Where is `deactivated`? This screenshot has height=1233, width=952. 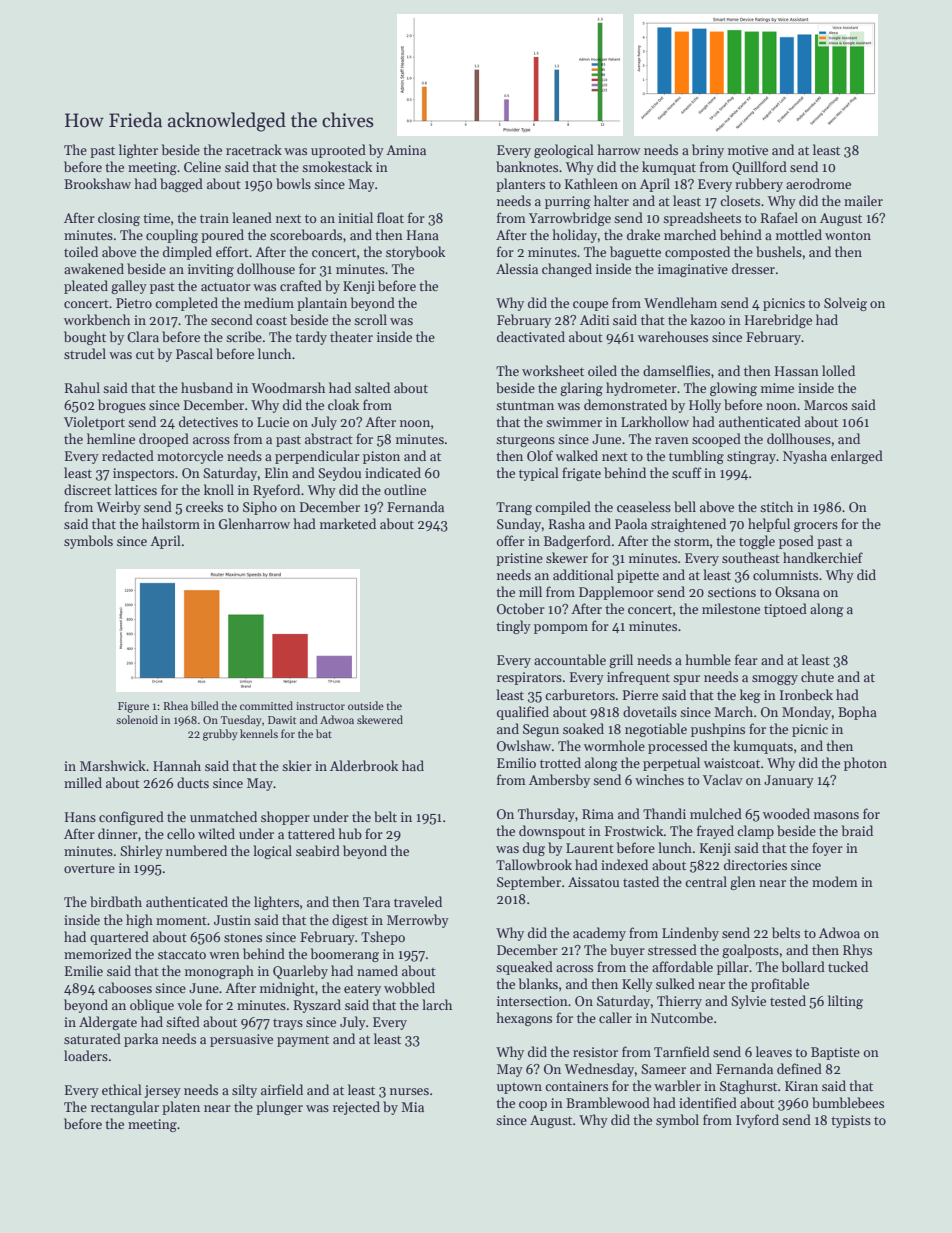
deactivated is located at coordinates (531, 336).
